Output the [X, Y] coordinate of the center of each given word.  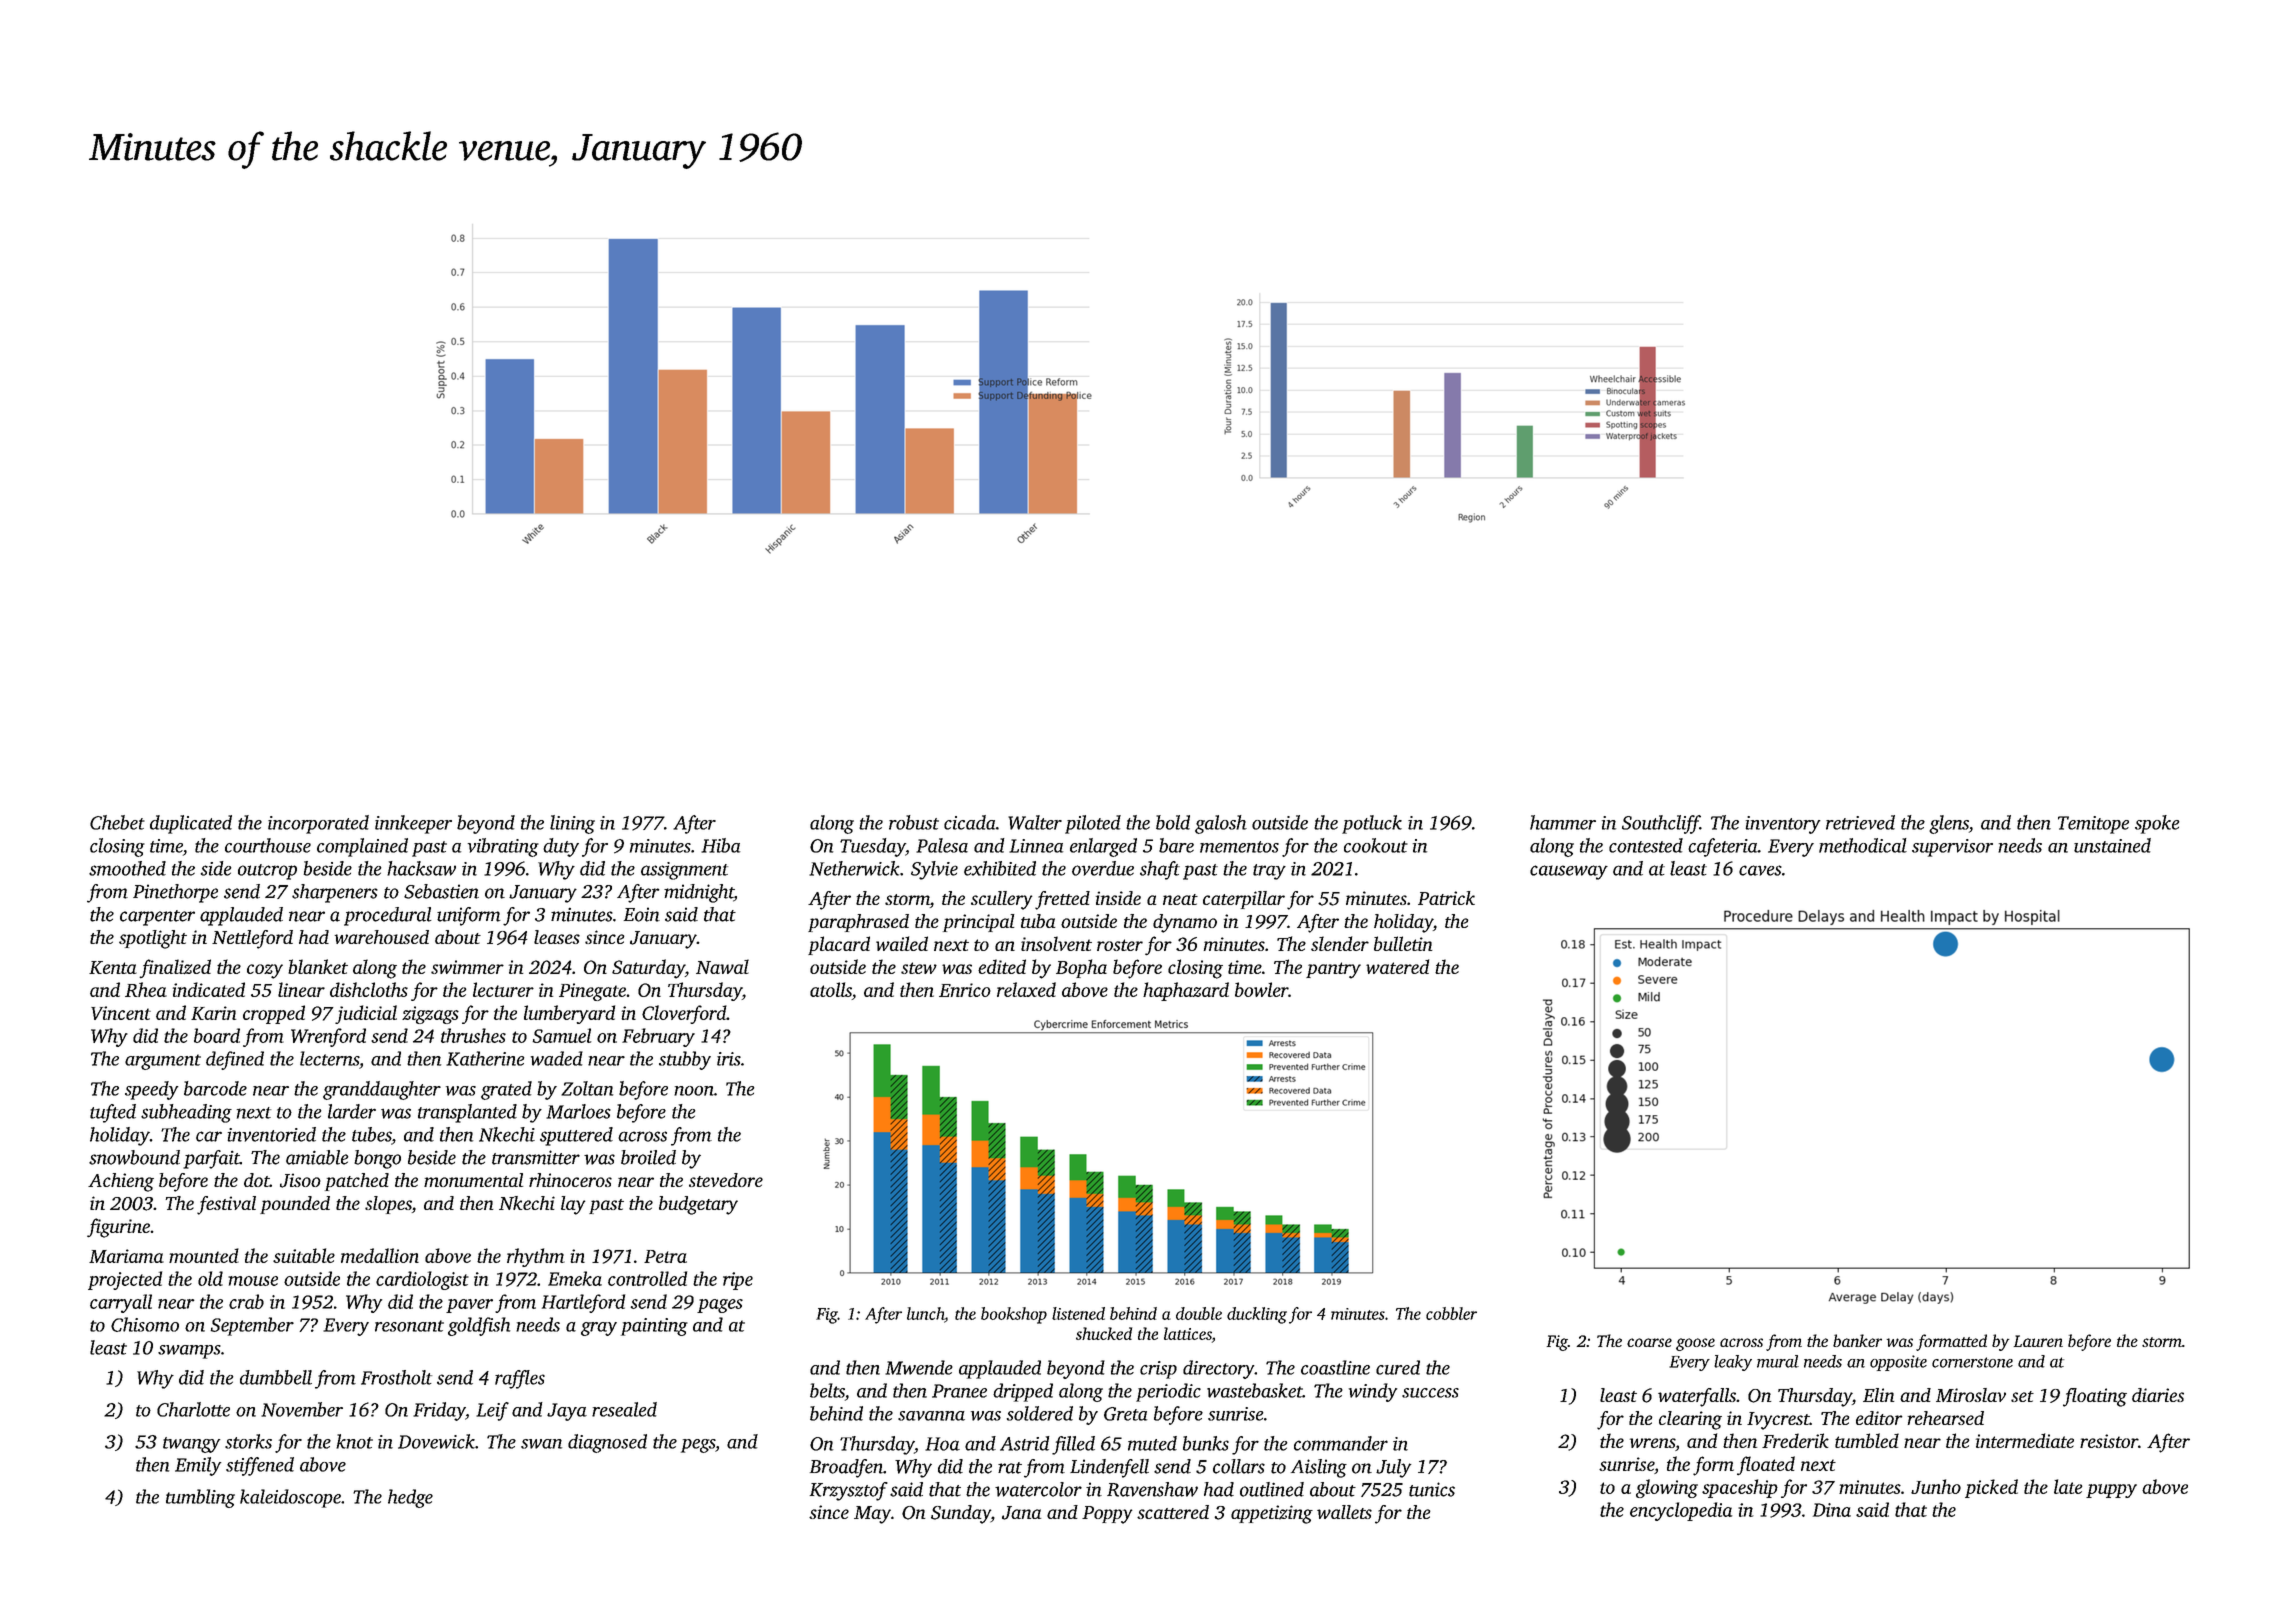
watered [1397, 966]
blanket [318, 966]
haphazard [1186, 991]
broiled [648, 1157]
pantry [1333, 970]
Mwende [919, 1367]
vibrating [503, 847]
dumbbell [276, 1377]
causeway [1569, 872]
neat [1180, 899]
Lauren [2038, 1341]
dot [257, 1180]
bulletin [1403, 943]
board [217, 1035]
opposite [1898, 1363]
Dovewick [436, 1441]
